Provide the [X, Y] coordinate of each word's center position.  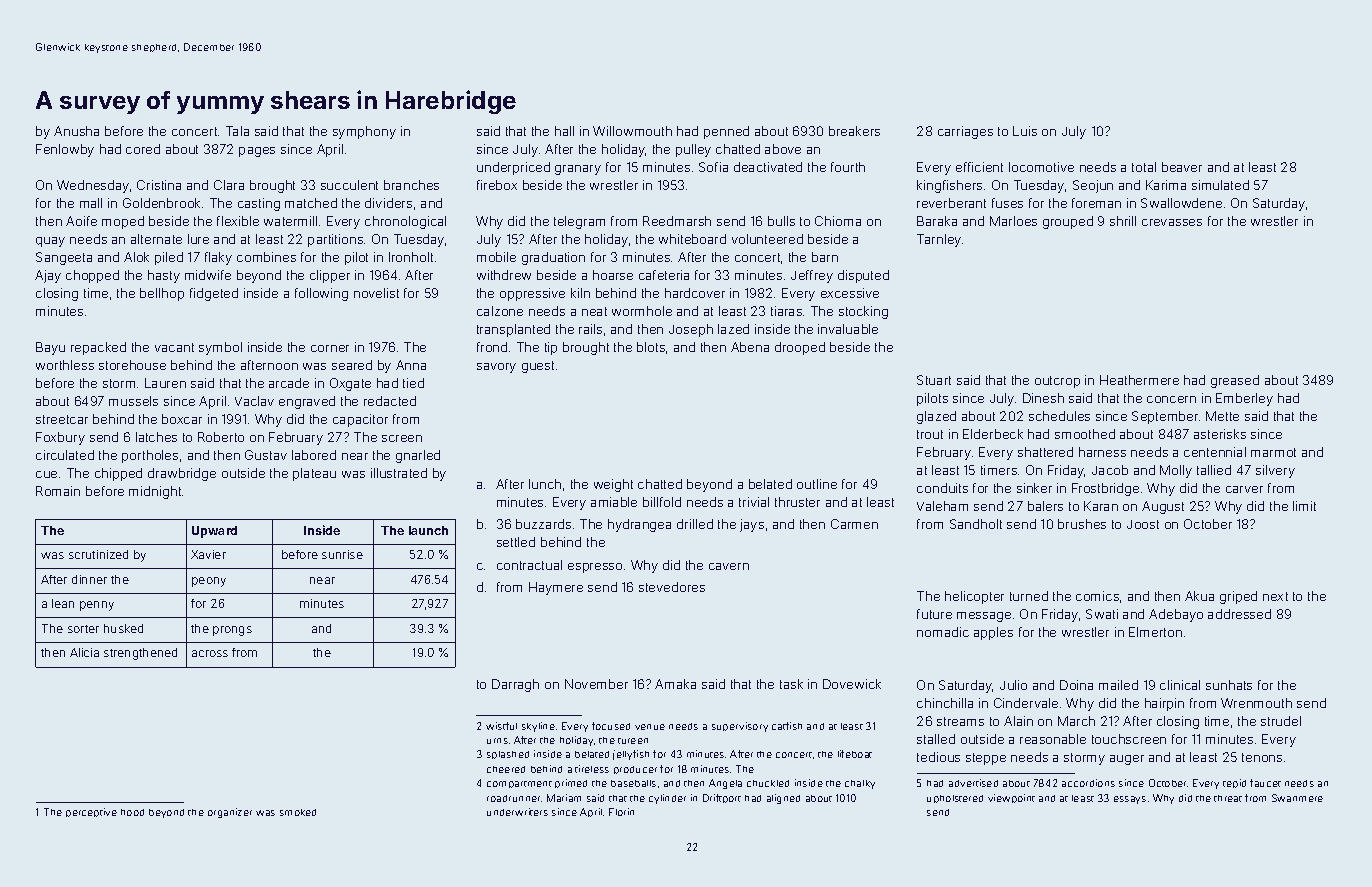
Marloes [1013, 221]
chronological [405, 222]
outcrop [1057, 382]
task [791, 684]
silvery [1275, 471]
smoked [298, 812]
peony [209, 582]
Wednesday [93, 186]
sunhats [1229, 685]
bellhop [162, 294]
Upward [214, 532]
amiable [614, 502]
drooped [800, 348]
